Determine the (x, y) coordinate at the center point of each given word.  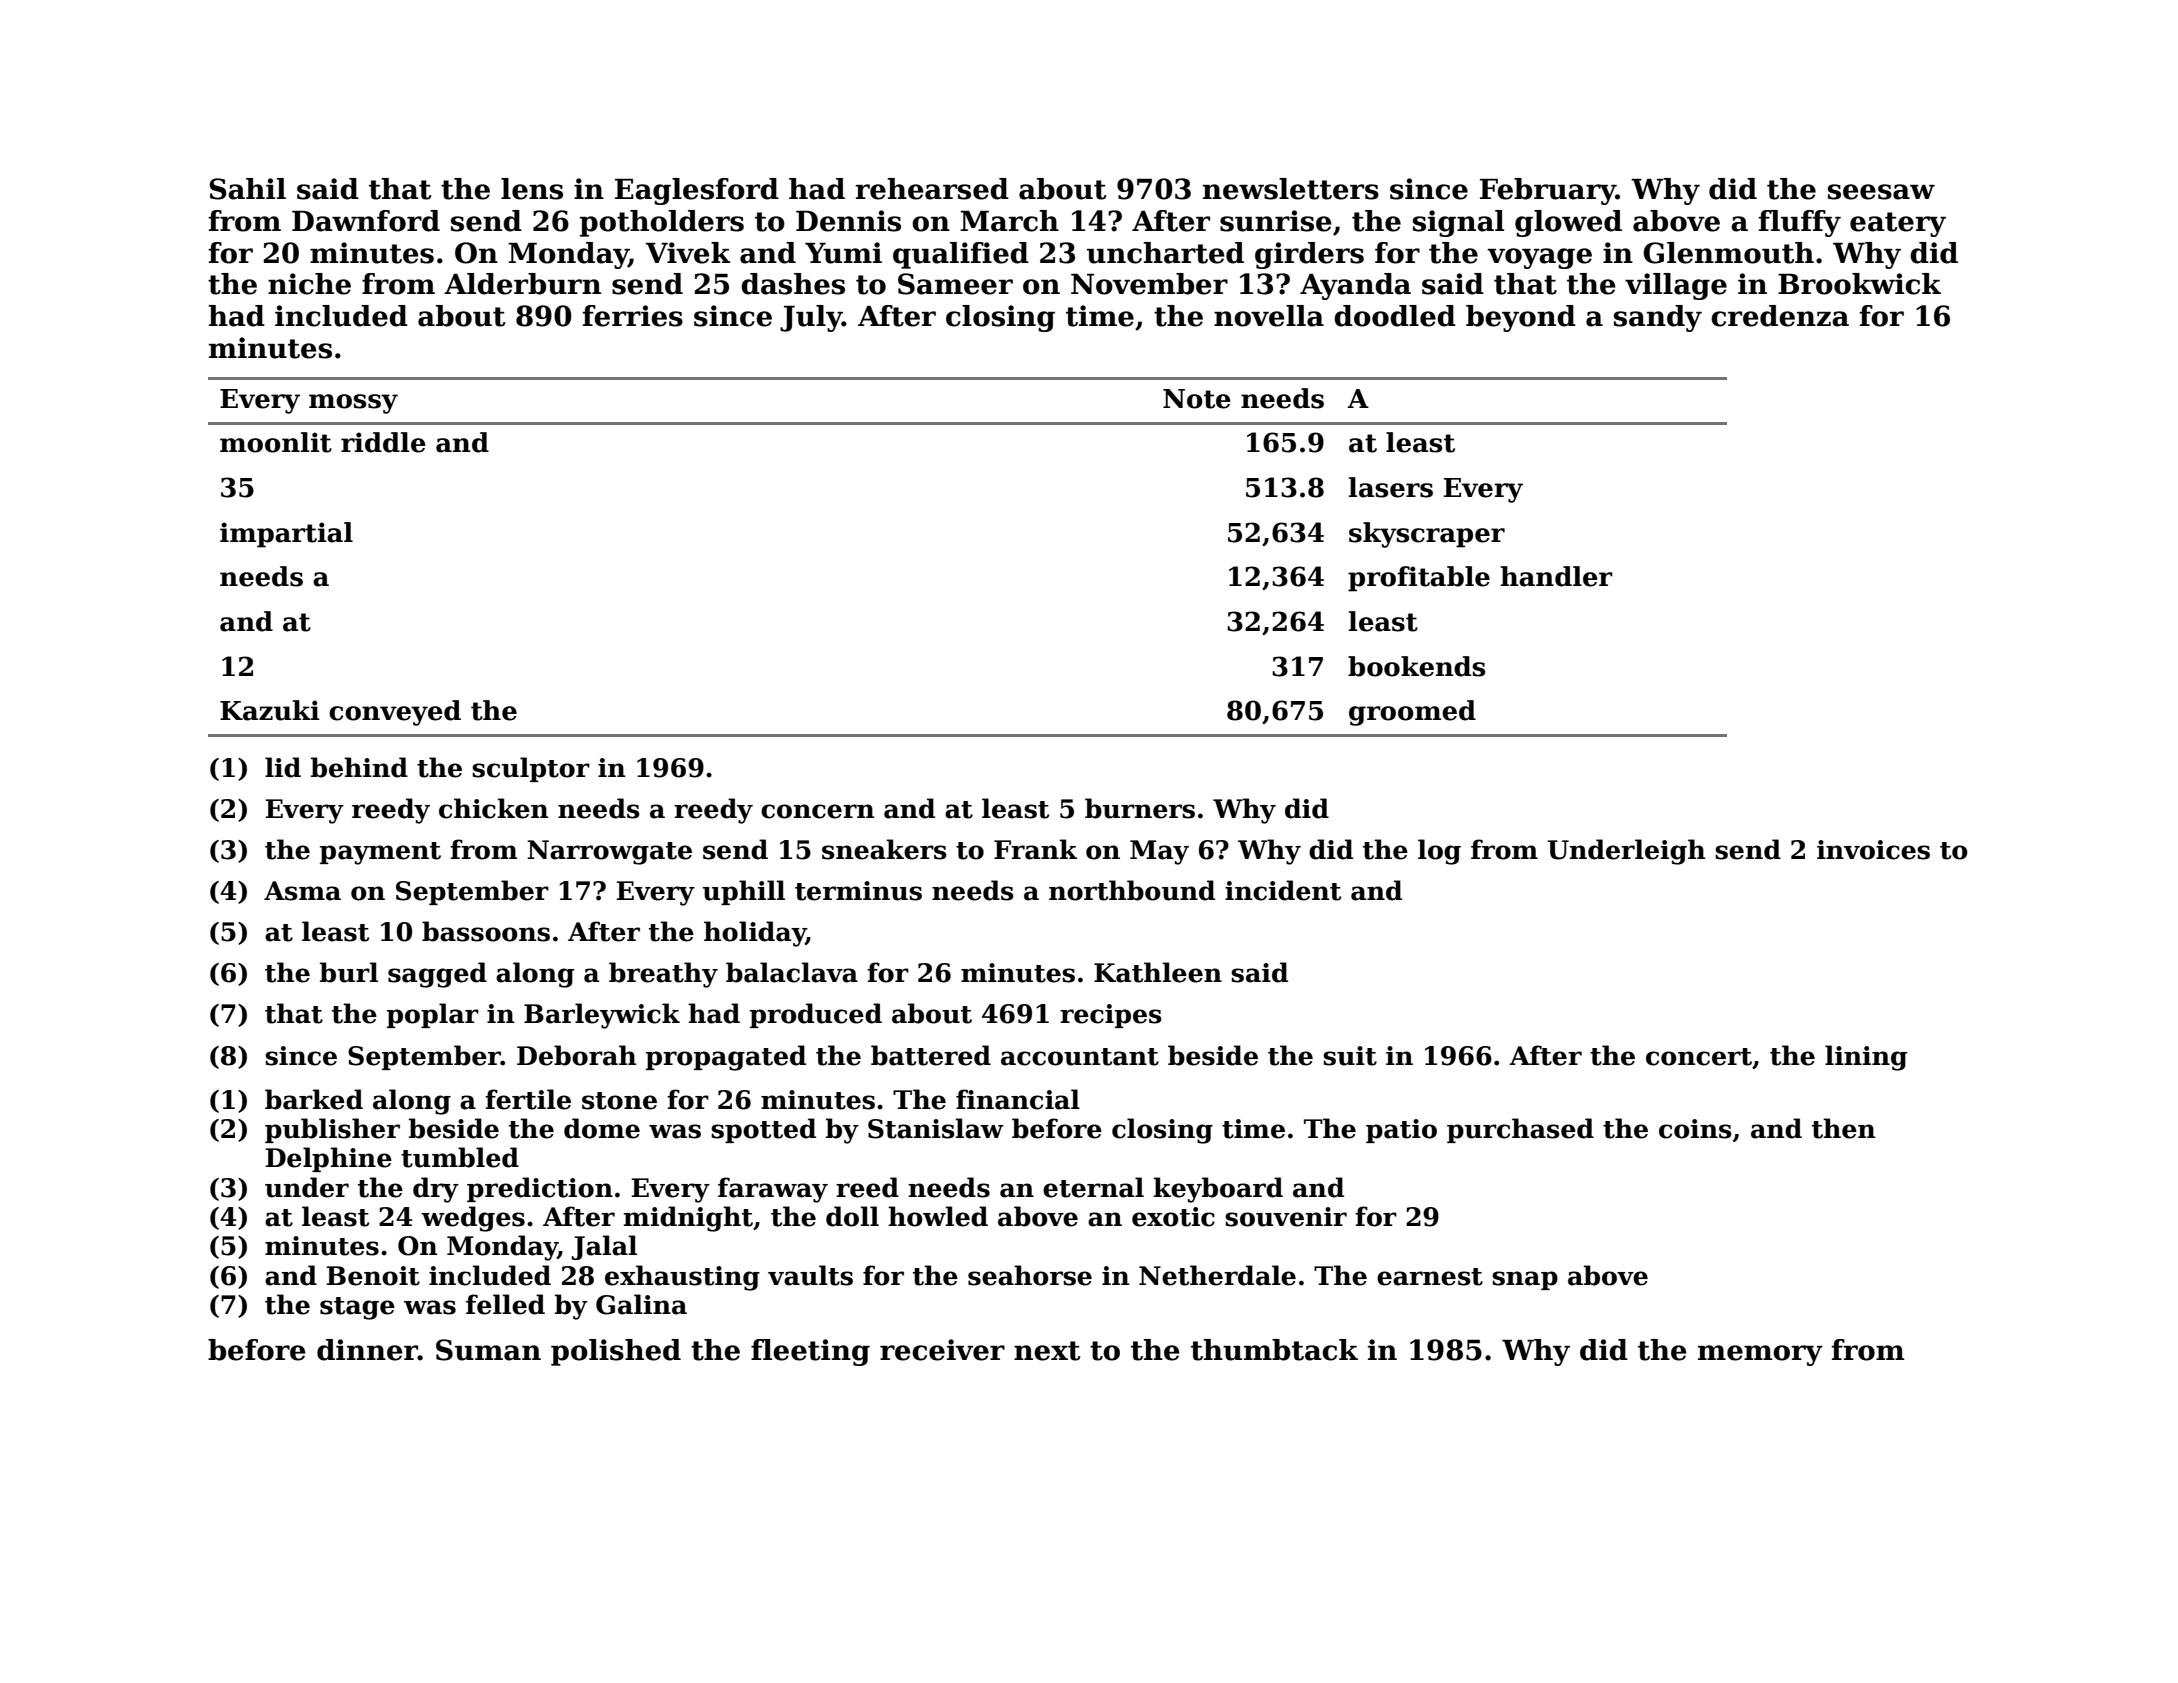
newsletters (1291, 189)
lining (1866, 1058)
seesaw (1881, 192)
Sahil (247, 189)
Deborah (576, 1055)
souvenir (1286, 1217)
